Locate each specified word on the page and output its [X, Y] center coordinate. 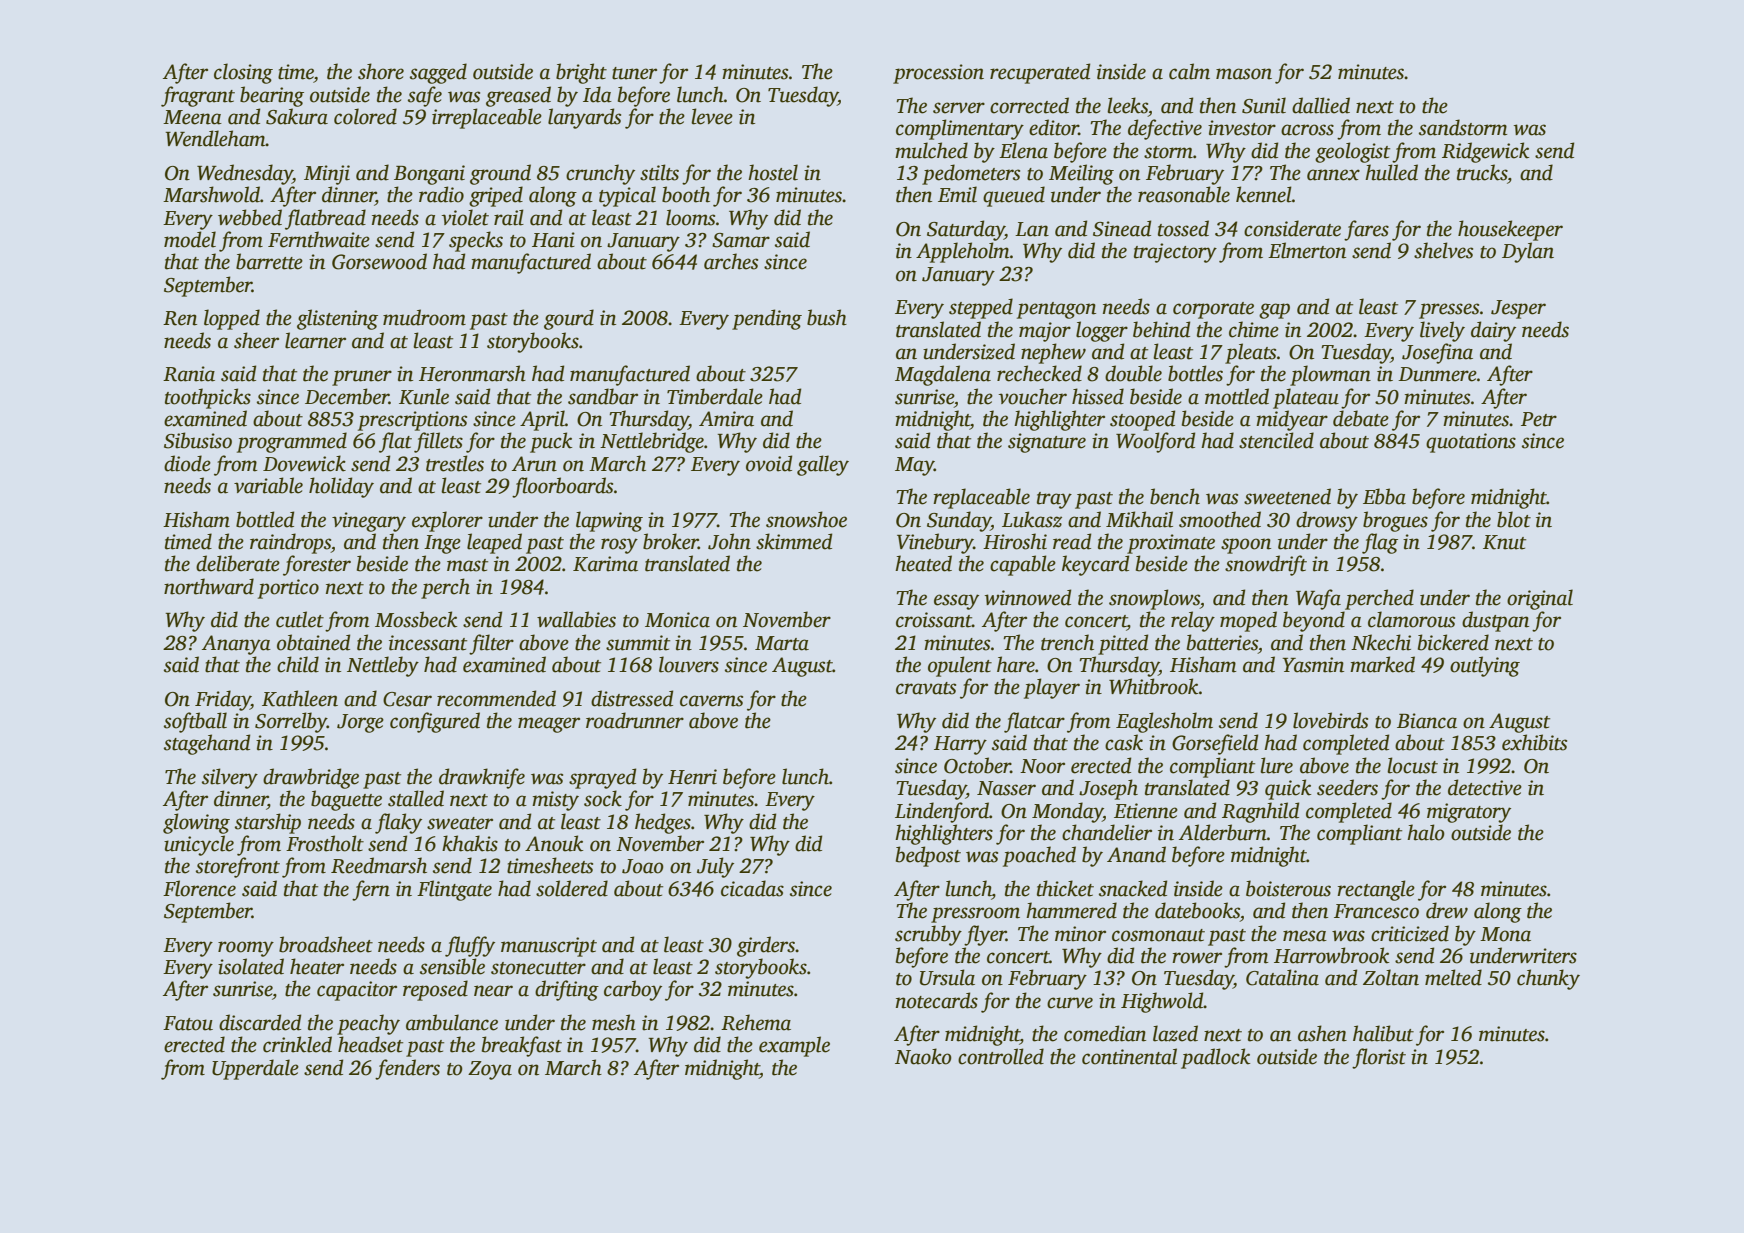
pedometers [971, 174]
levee [712, 116]
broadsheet [326, 944]
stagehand [207, 744]
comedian [1105, 1033]
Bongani [429, 175]
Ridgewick [1485, 152]
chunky [1548, 979]
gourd [569, 319]
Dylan [1528, 252]
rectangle [1376, 890]
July [715, 867]
